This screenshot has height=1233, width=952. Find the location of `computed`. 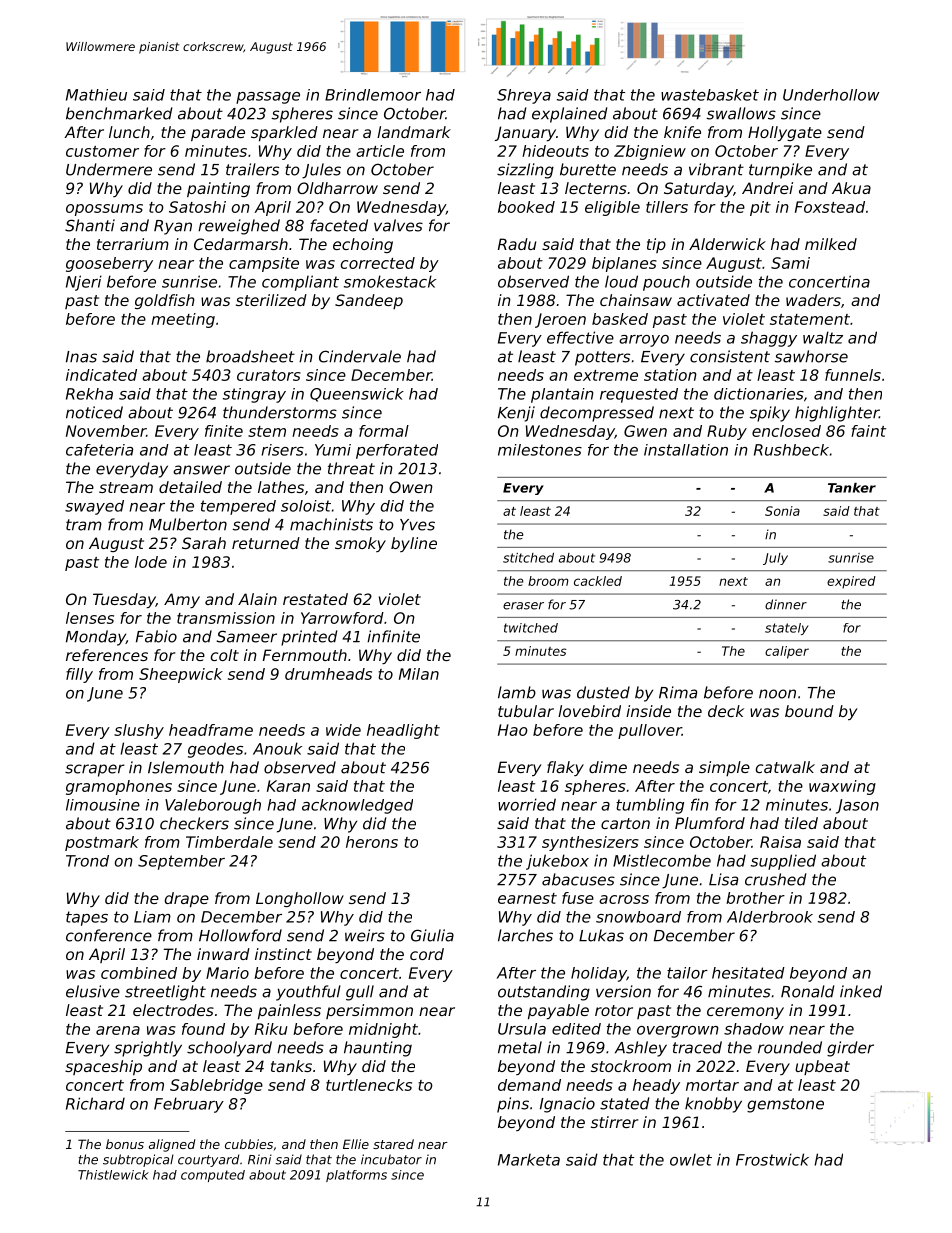

computed is located at coordinates (213, 1176).
